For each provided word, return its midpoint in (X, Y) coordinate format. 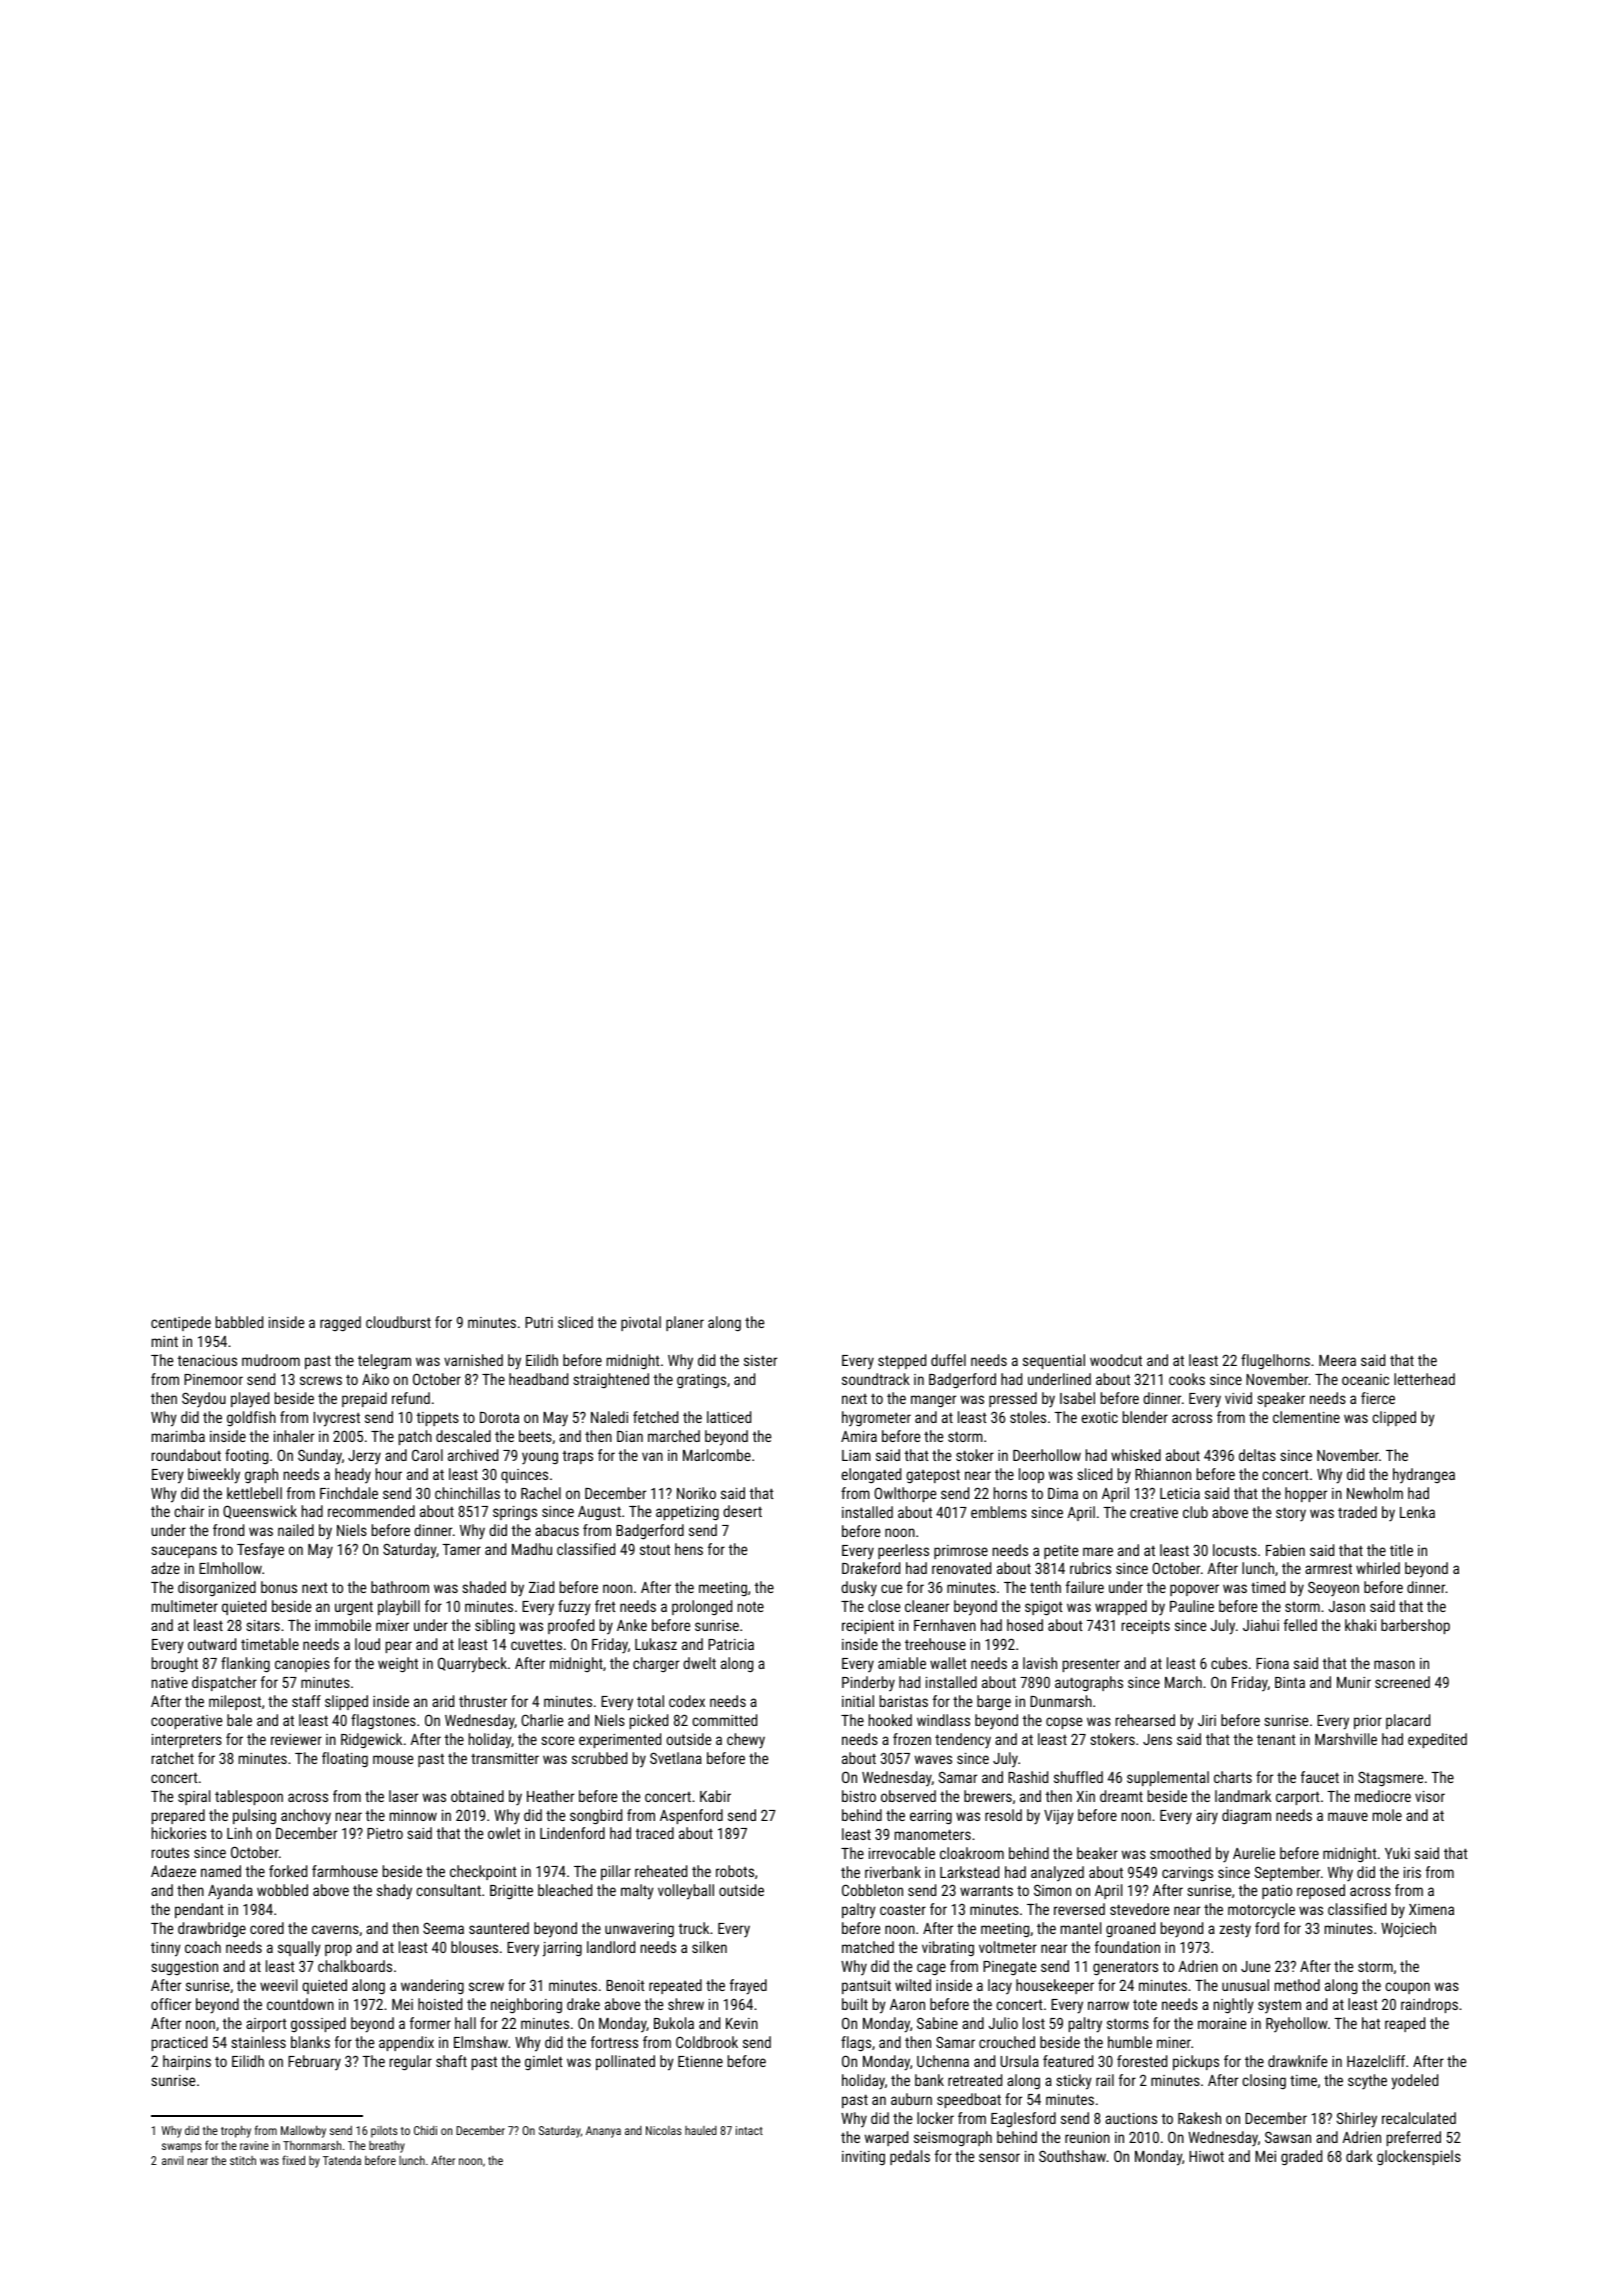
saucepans (184, 1552)
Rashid (1028, 1777)
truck (693, 1928)
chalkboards (355, 1966)
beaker (1097, 1853)
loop (1031, 1475)
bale (239, 1720)
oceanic (1365, 1379)
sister (760, 1360)
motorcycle (1261, 1911)
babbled (239, 1322)
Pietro (385, 1833)
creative (1154, 1512)
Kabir (715, 1796)
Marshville (1346, 1739)
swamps (181, 2148)
